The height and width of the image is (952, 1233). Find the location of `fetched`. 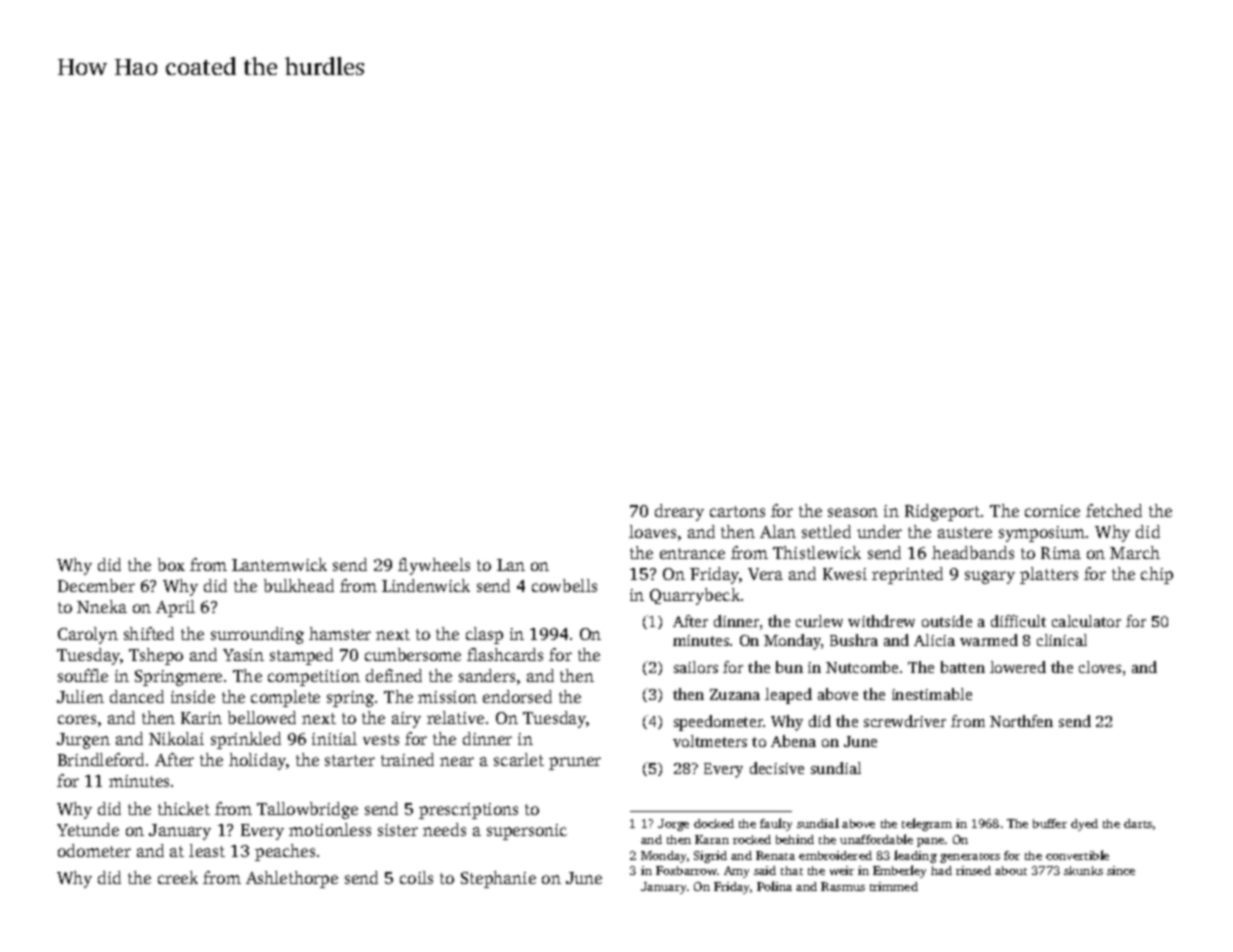

fetched is located at coordinates (1114, 510).
